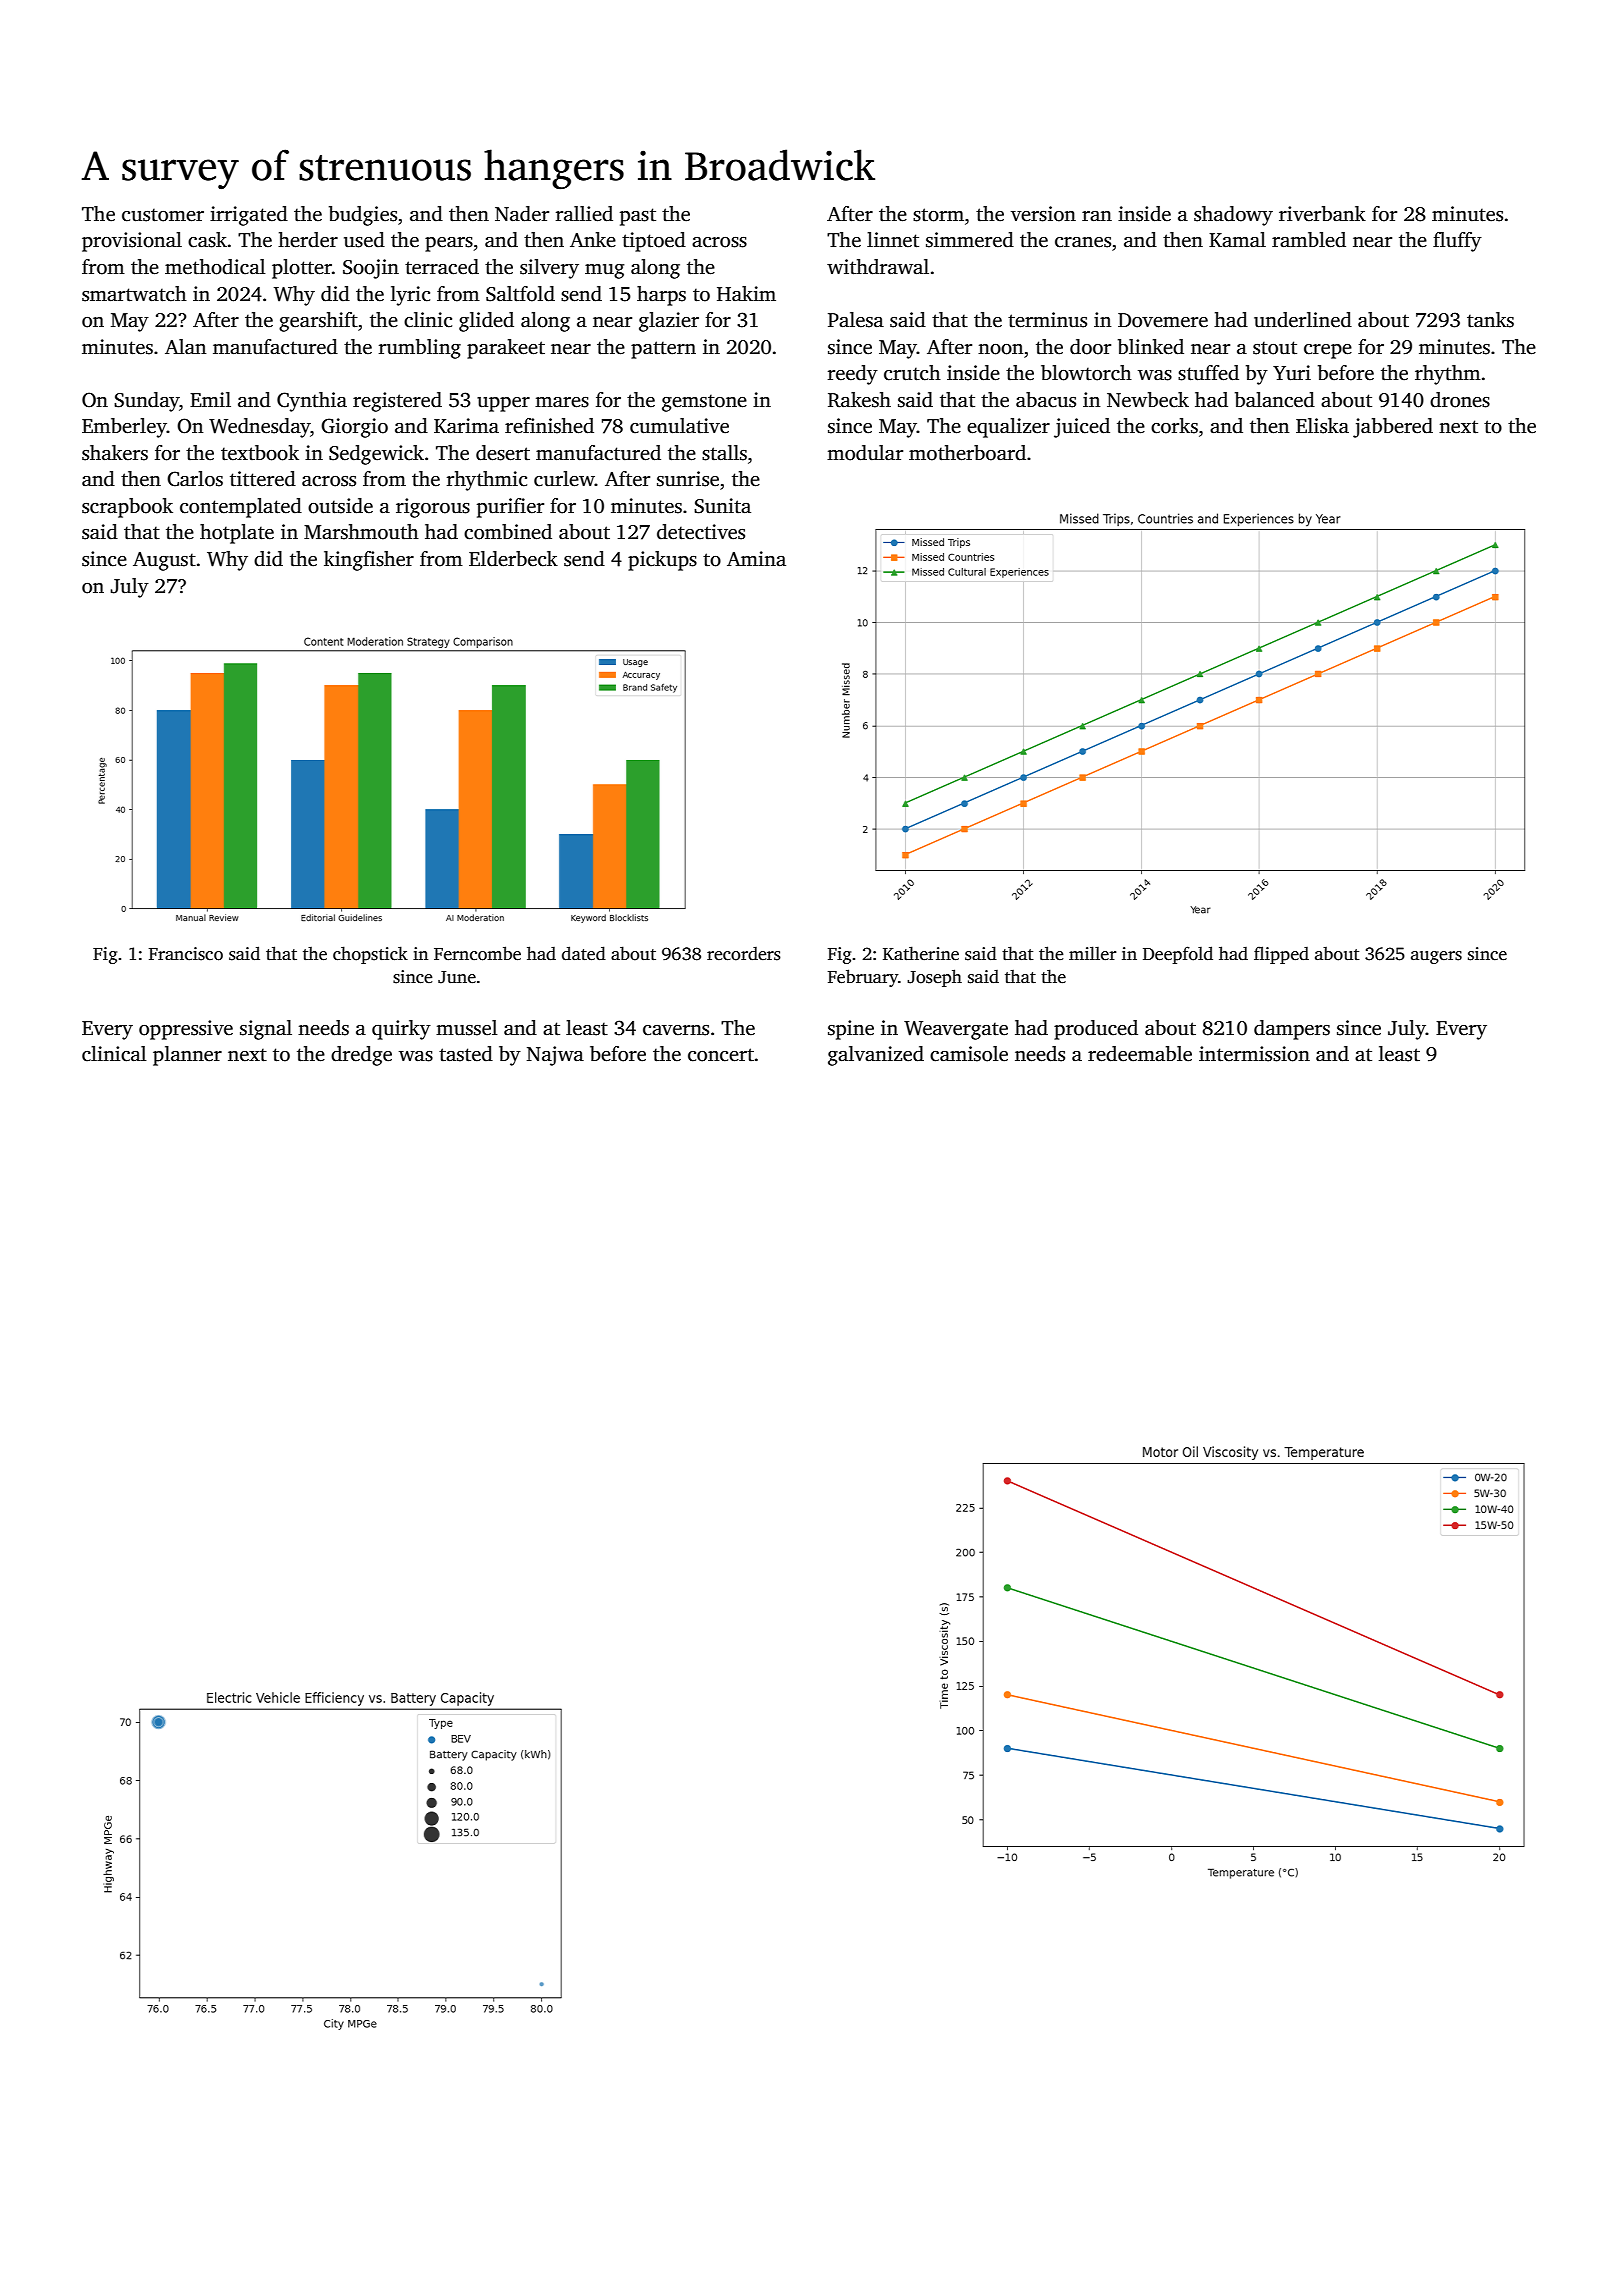 This image has height=2292, width=1620. Describe the element at coordinates (249, 216) in the image. I see `irrigated` at that location.
